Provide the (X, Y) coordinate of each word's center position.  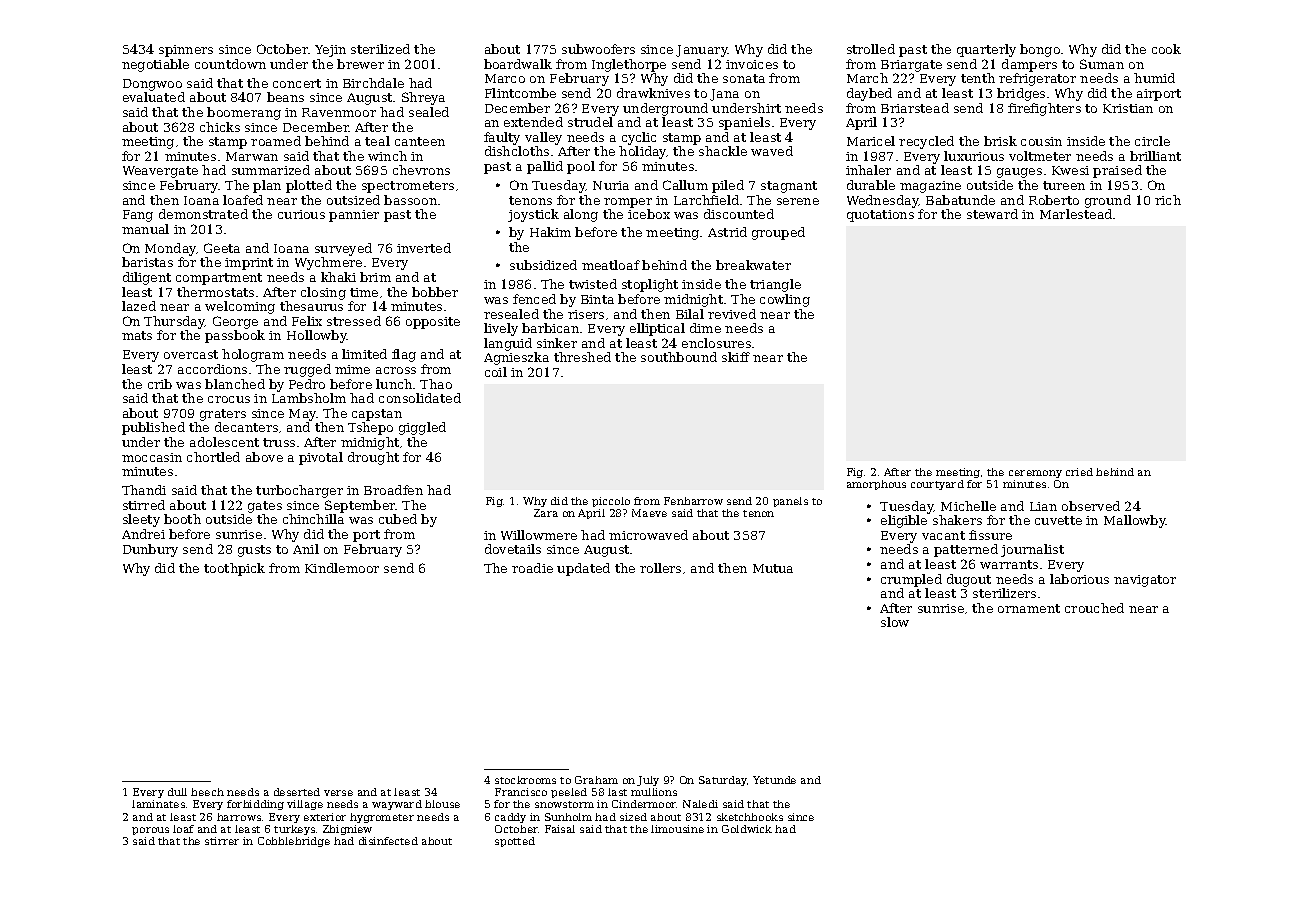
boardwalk (518, 64)
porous (150, 831)
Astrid (727, 232)
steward (992, 214)
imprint (249, 264)
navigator (1145, 581)
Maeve (649, 513)
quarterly (986, 50)
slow (895, 622)
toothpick (234, 569)
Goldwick (747, 829)
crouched (1094, 608)
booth (182, 519)
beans (285, 97)
